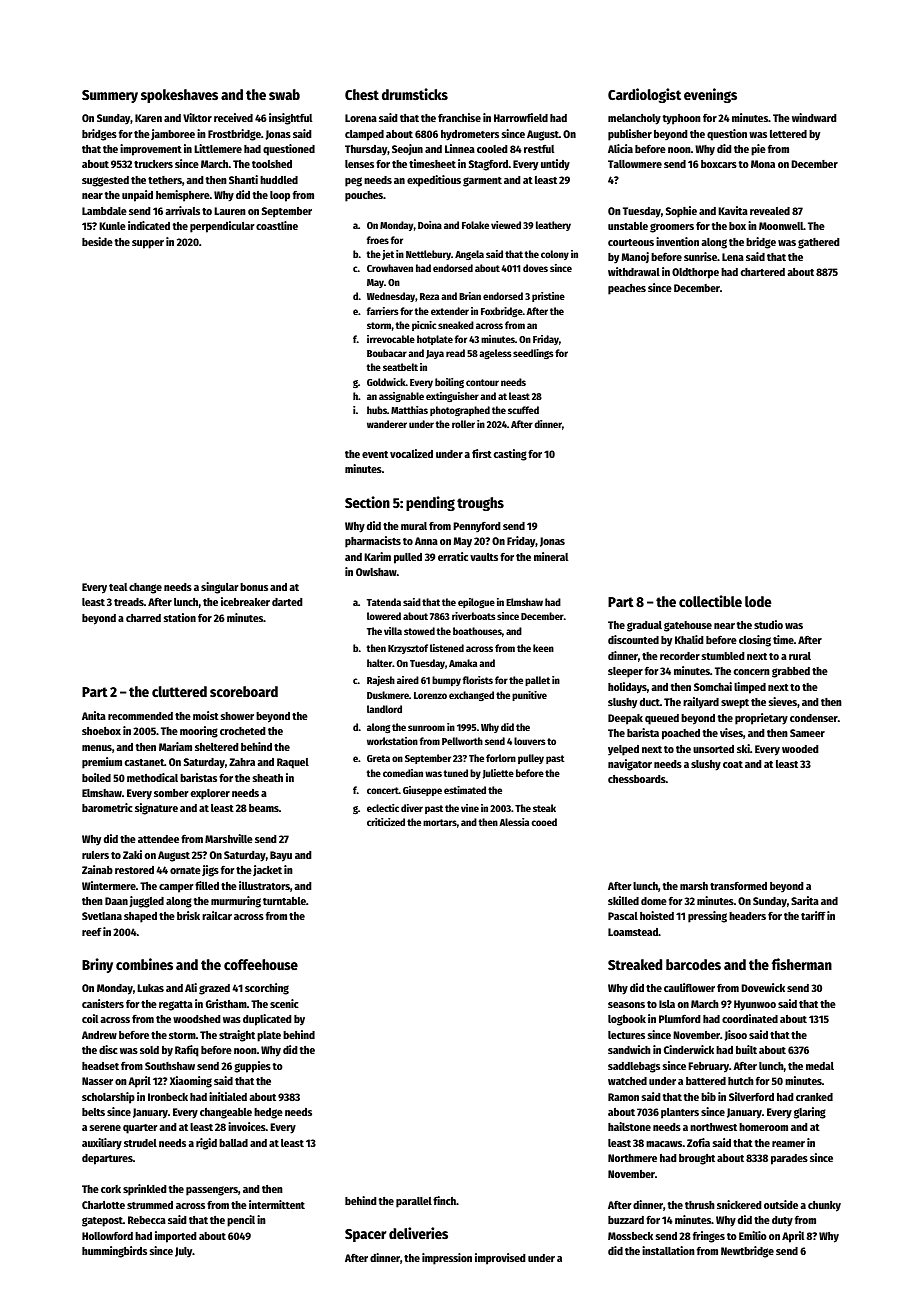 The height and width of the screenshot is (1308, 924). What do you see at coordinates (738, 886) in the screenshot?
I see `transformed` at bounding box center [738, 886].
